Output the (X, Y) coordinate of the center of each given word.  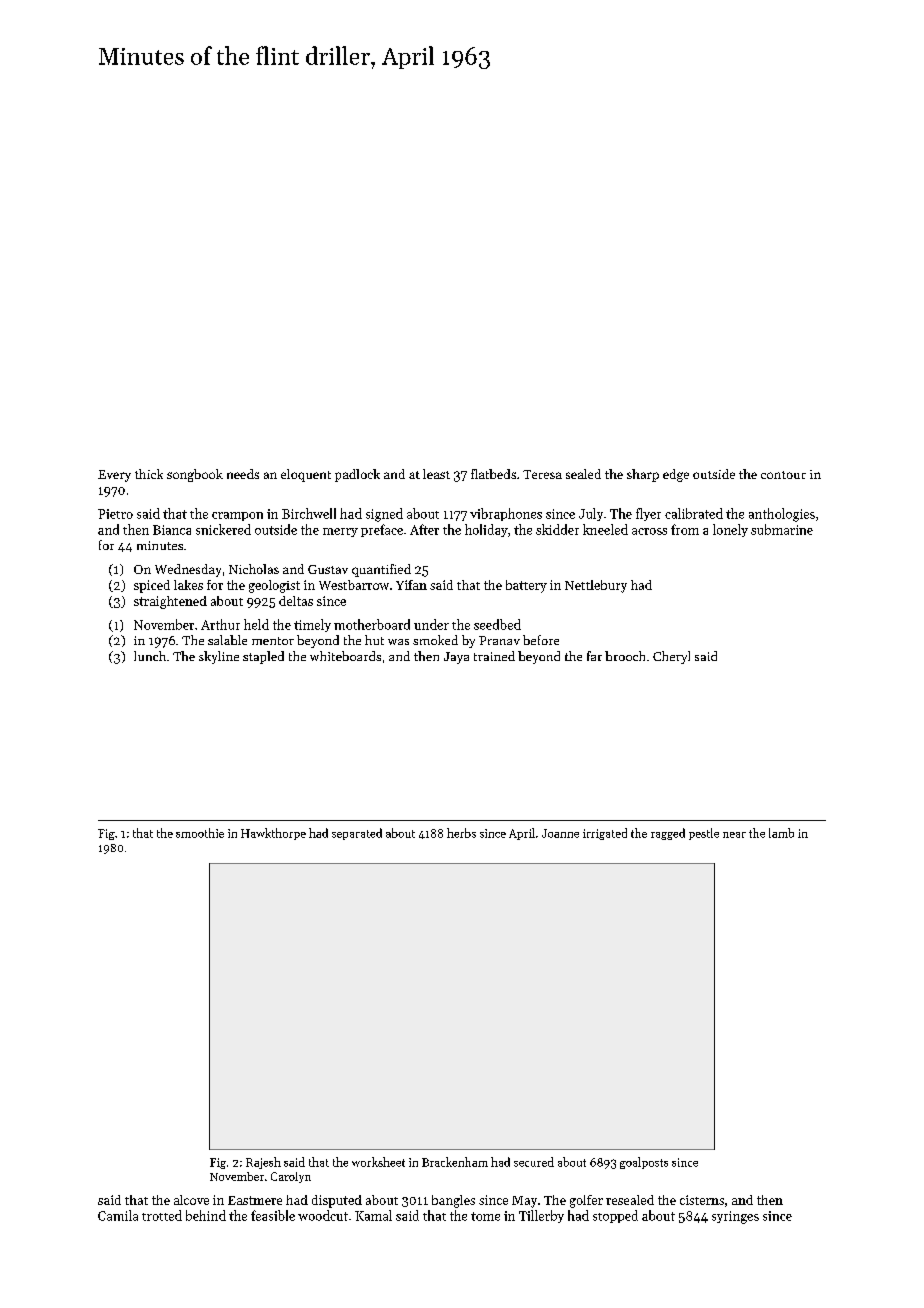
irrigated (605, 834)
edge (676, 475)
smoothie (200, 833)
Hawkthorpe (273, 834)
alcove (191, 1200)
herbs (461, 833)
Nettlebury (596, 586)
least (436, 474)
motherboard (372, 624)
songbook (195, 475)
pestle (704, 834)
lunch (150, 656)
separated (357, 834)
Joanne (560, 833)
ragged (668, 834)
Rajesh (263, 1163)
